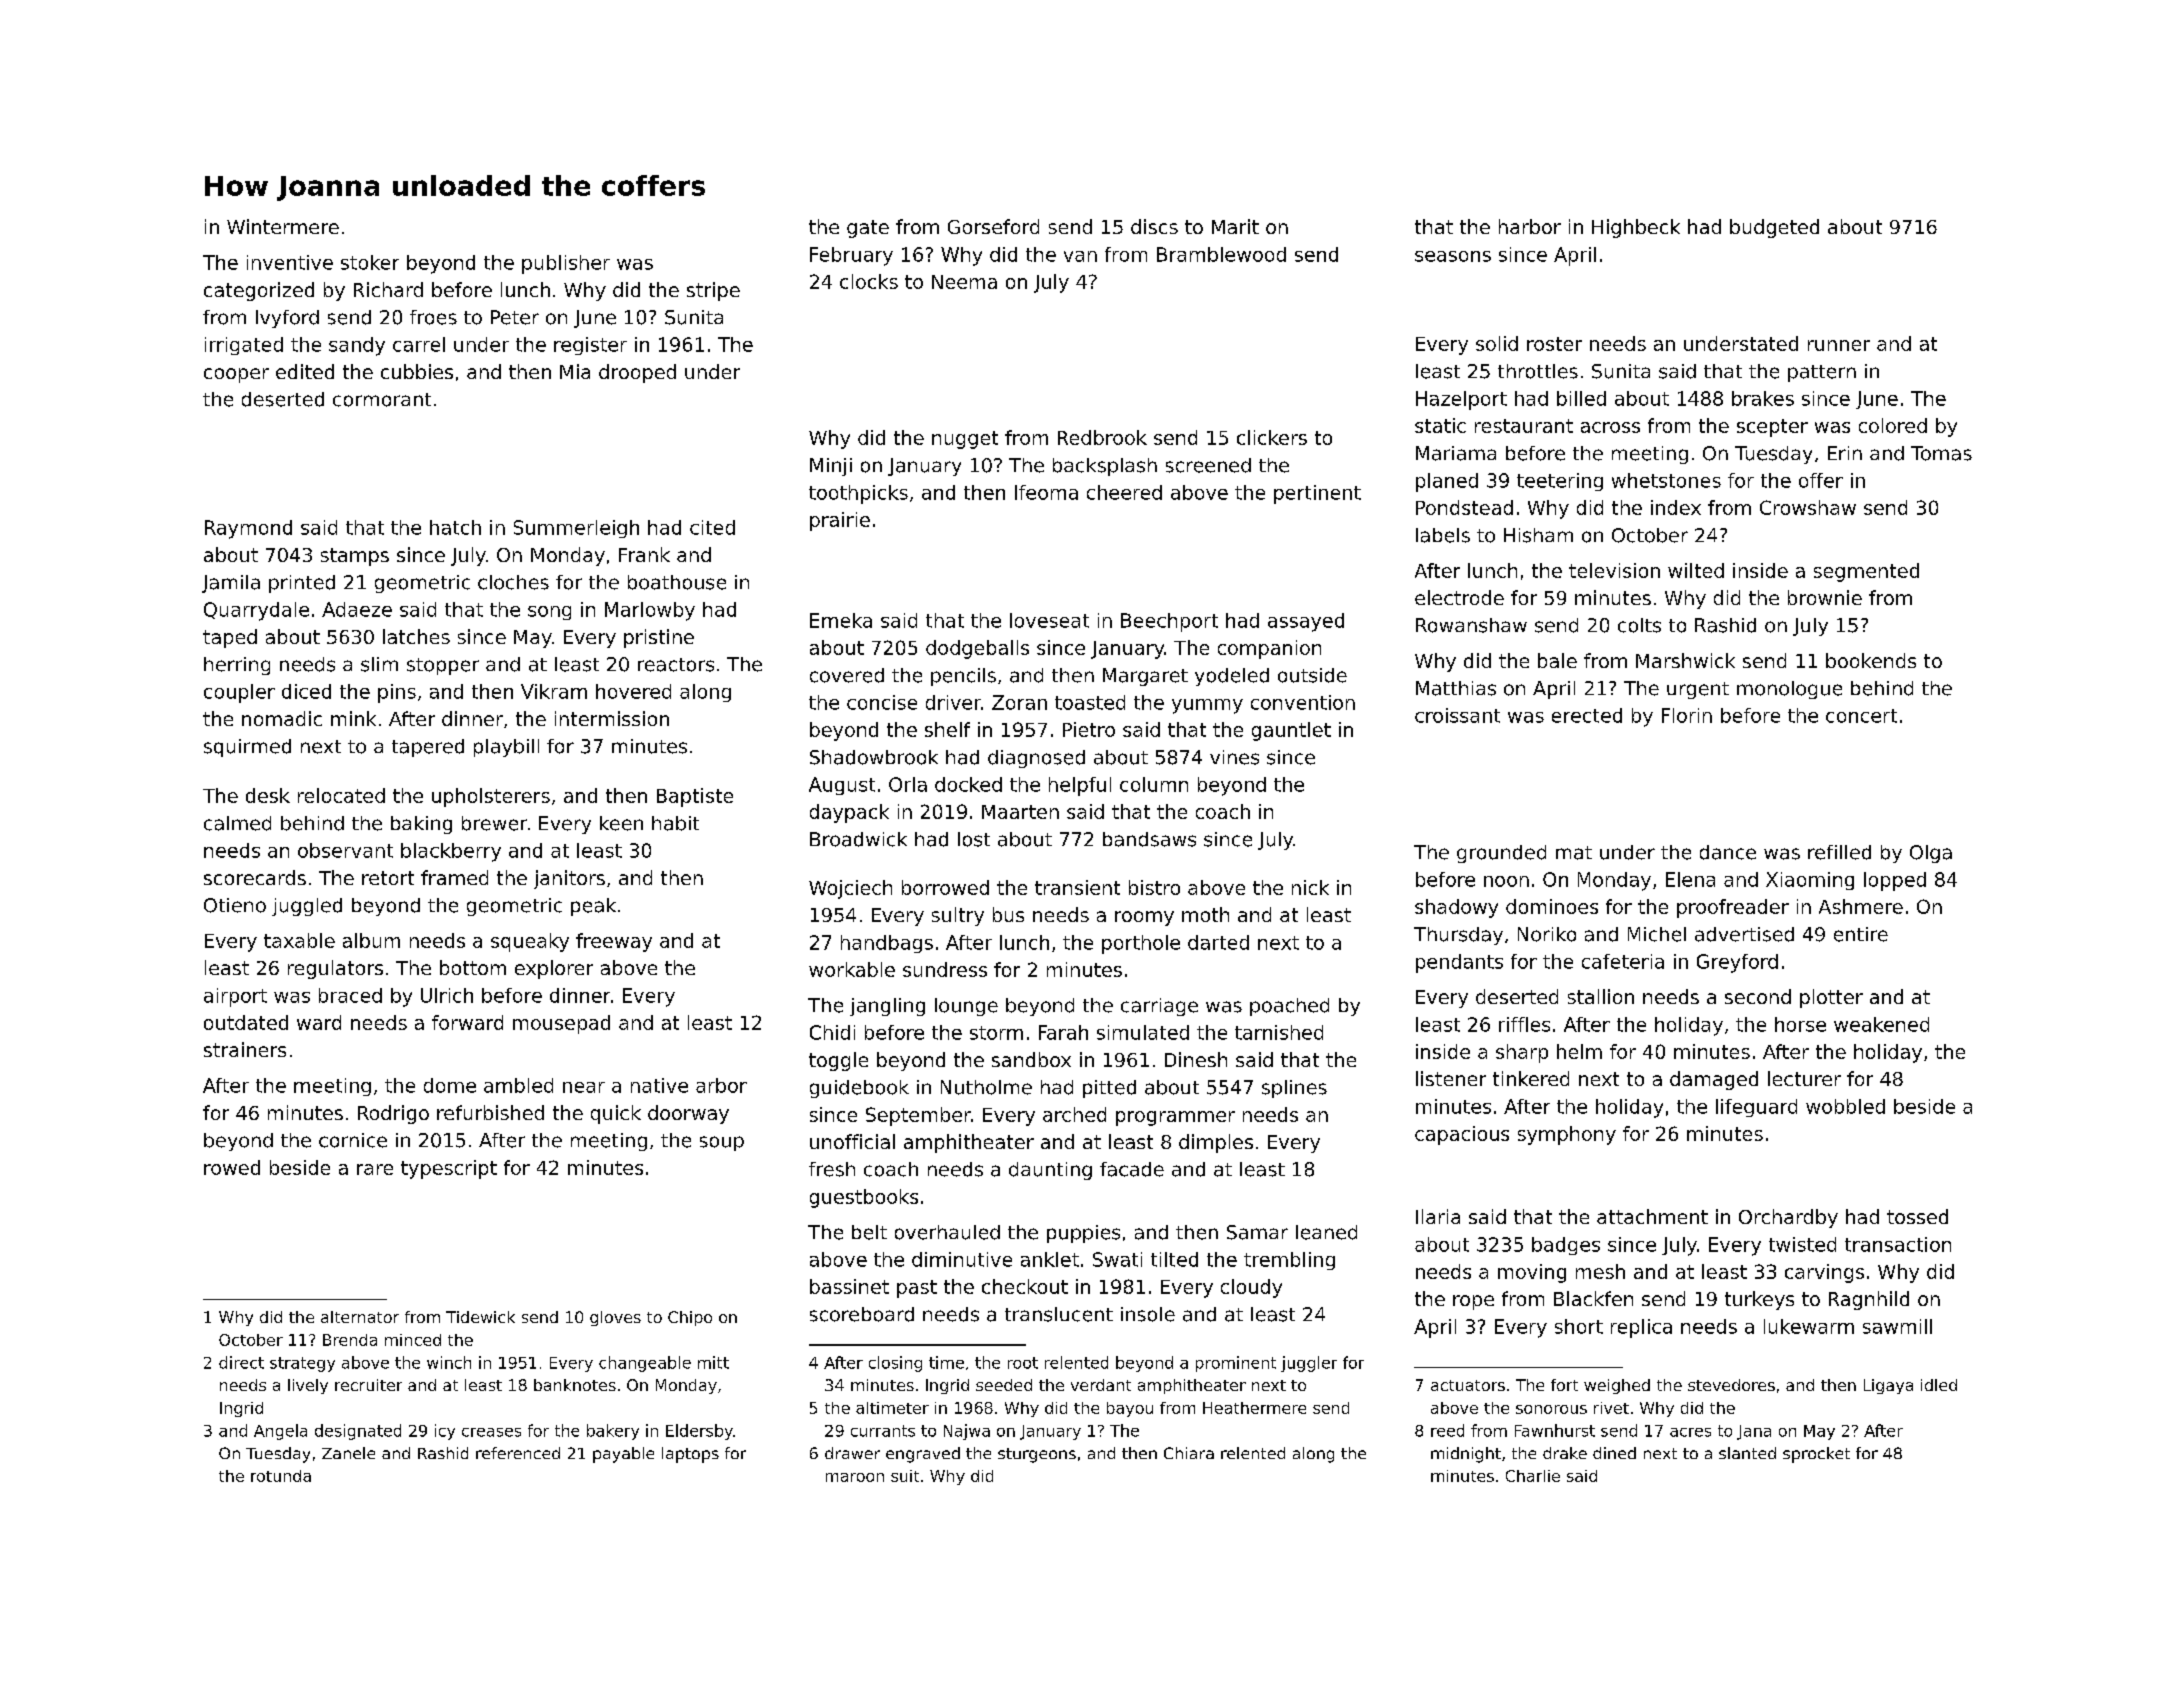 The height and width of the screenshot is (1683, 2178). I want to click on discs, so click(1154, 226).
